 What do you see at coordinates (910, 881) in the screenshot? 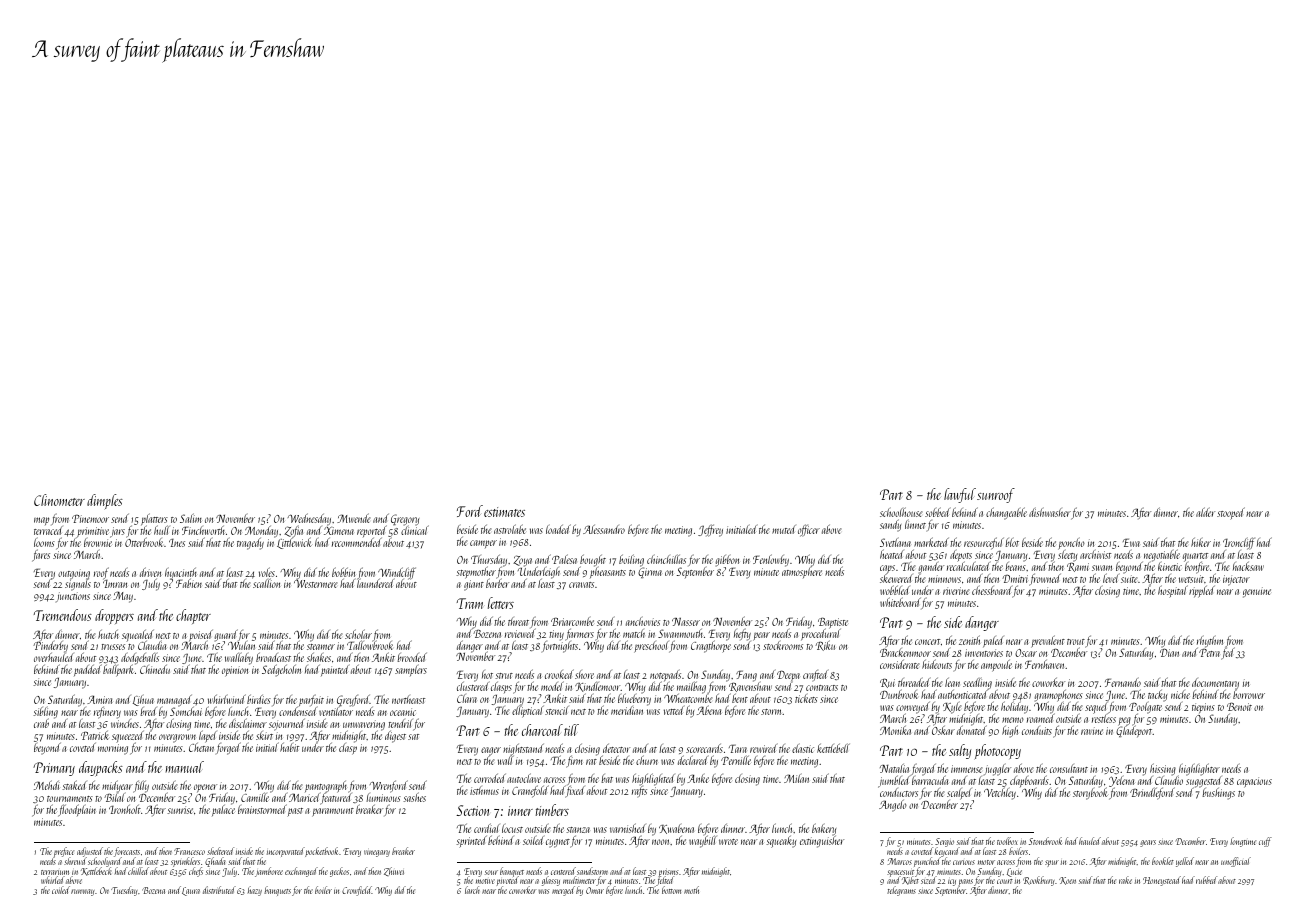
I see `Kibet` at bounding box center [910, 881].
